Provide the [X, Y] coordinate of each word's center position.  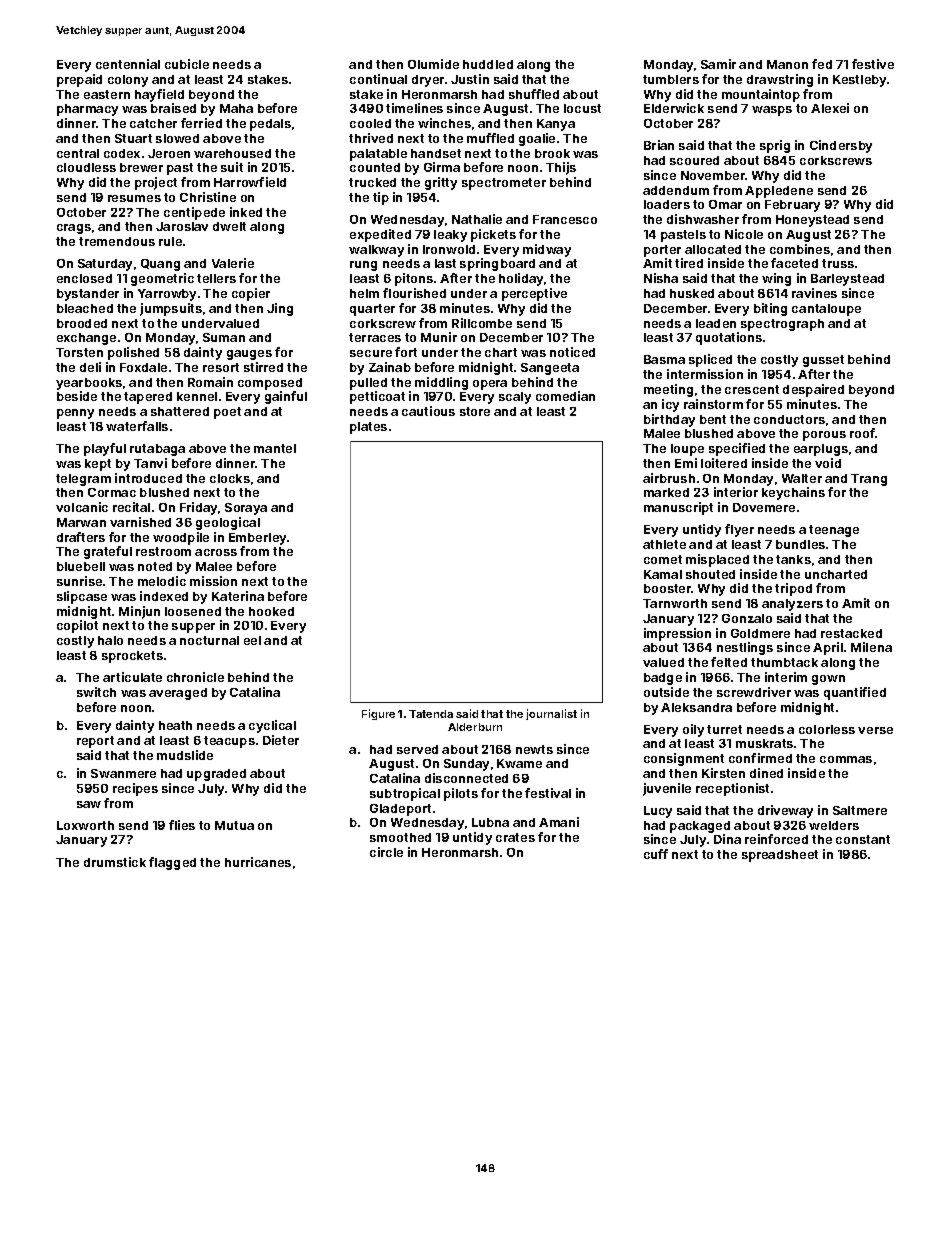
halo [110, 640]
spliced [710, 360]
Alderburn [475, 727]
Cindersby [841, 146]
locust [582, 108]
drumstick [115, 862]
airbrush [669, 478]
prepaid [79, 80]
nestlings [745, 648]
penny [75, 414]
